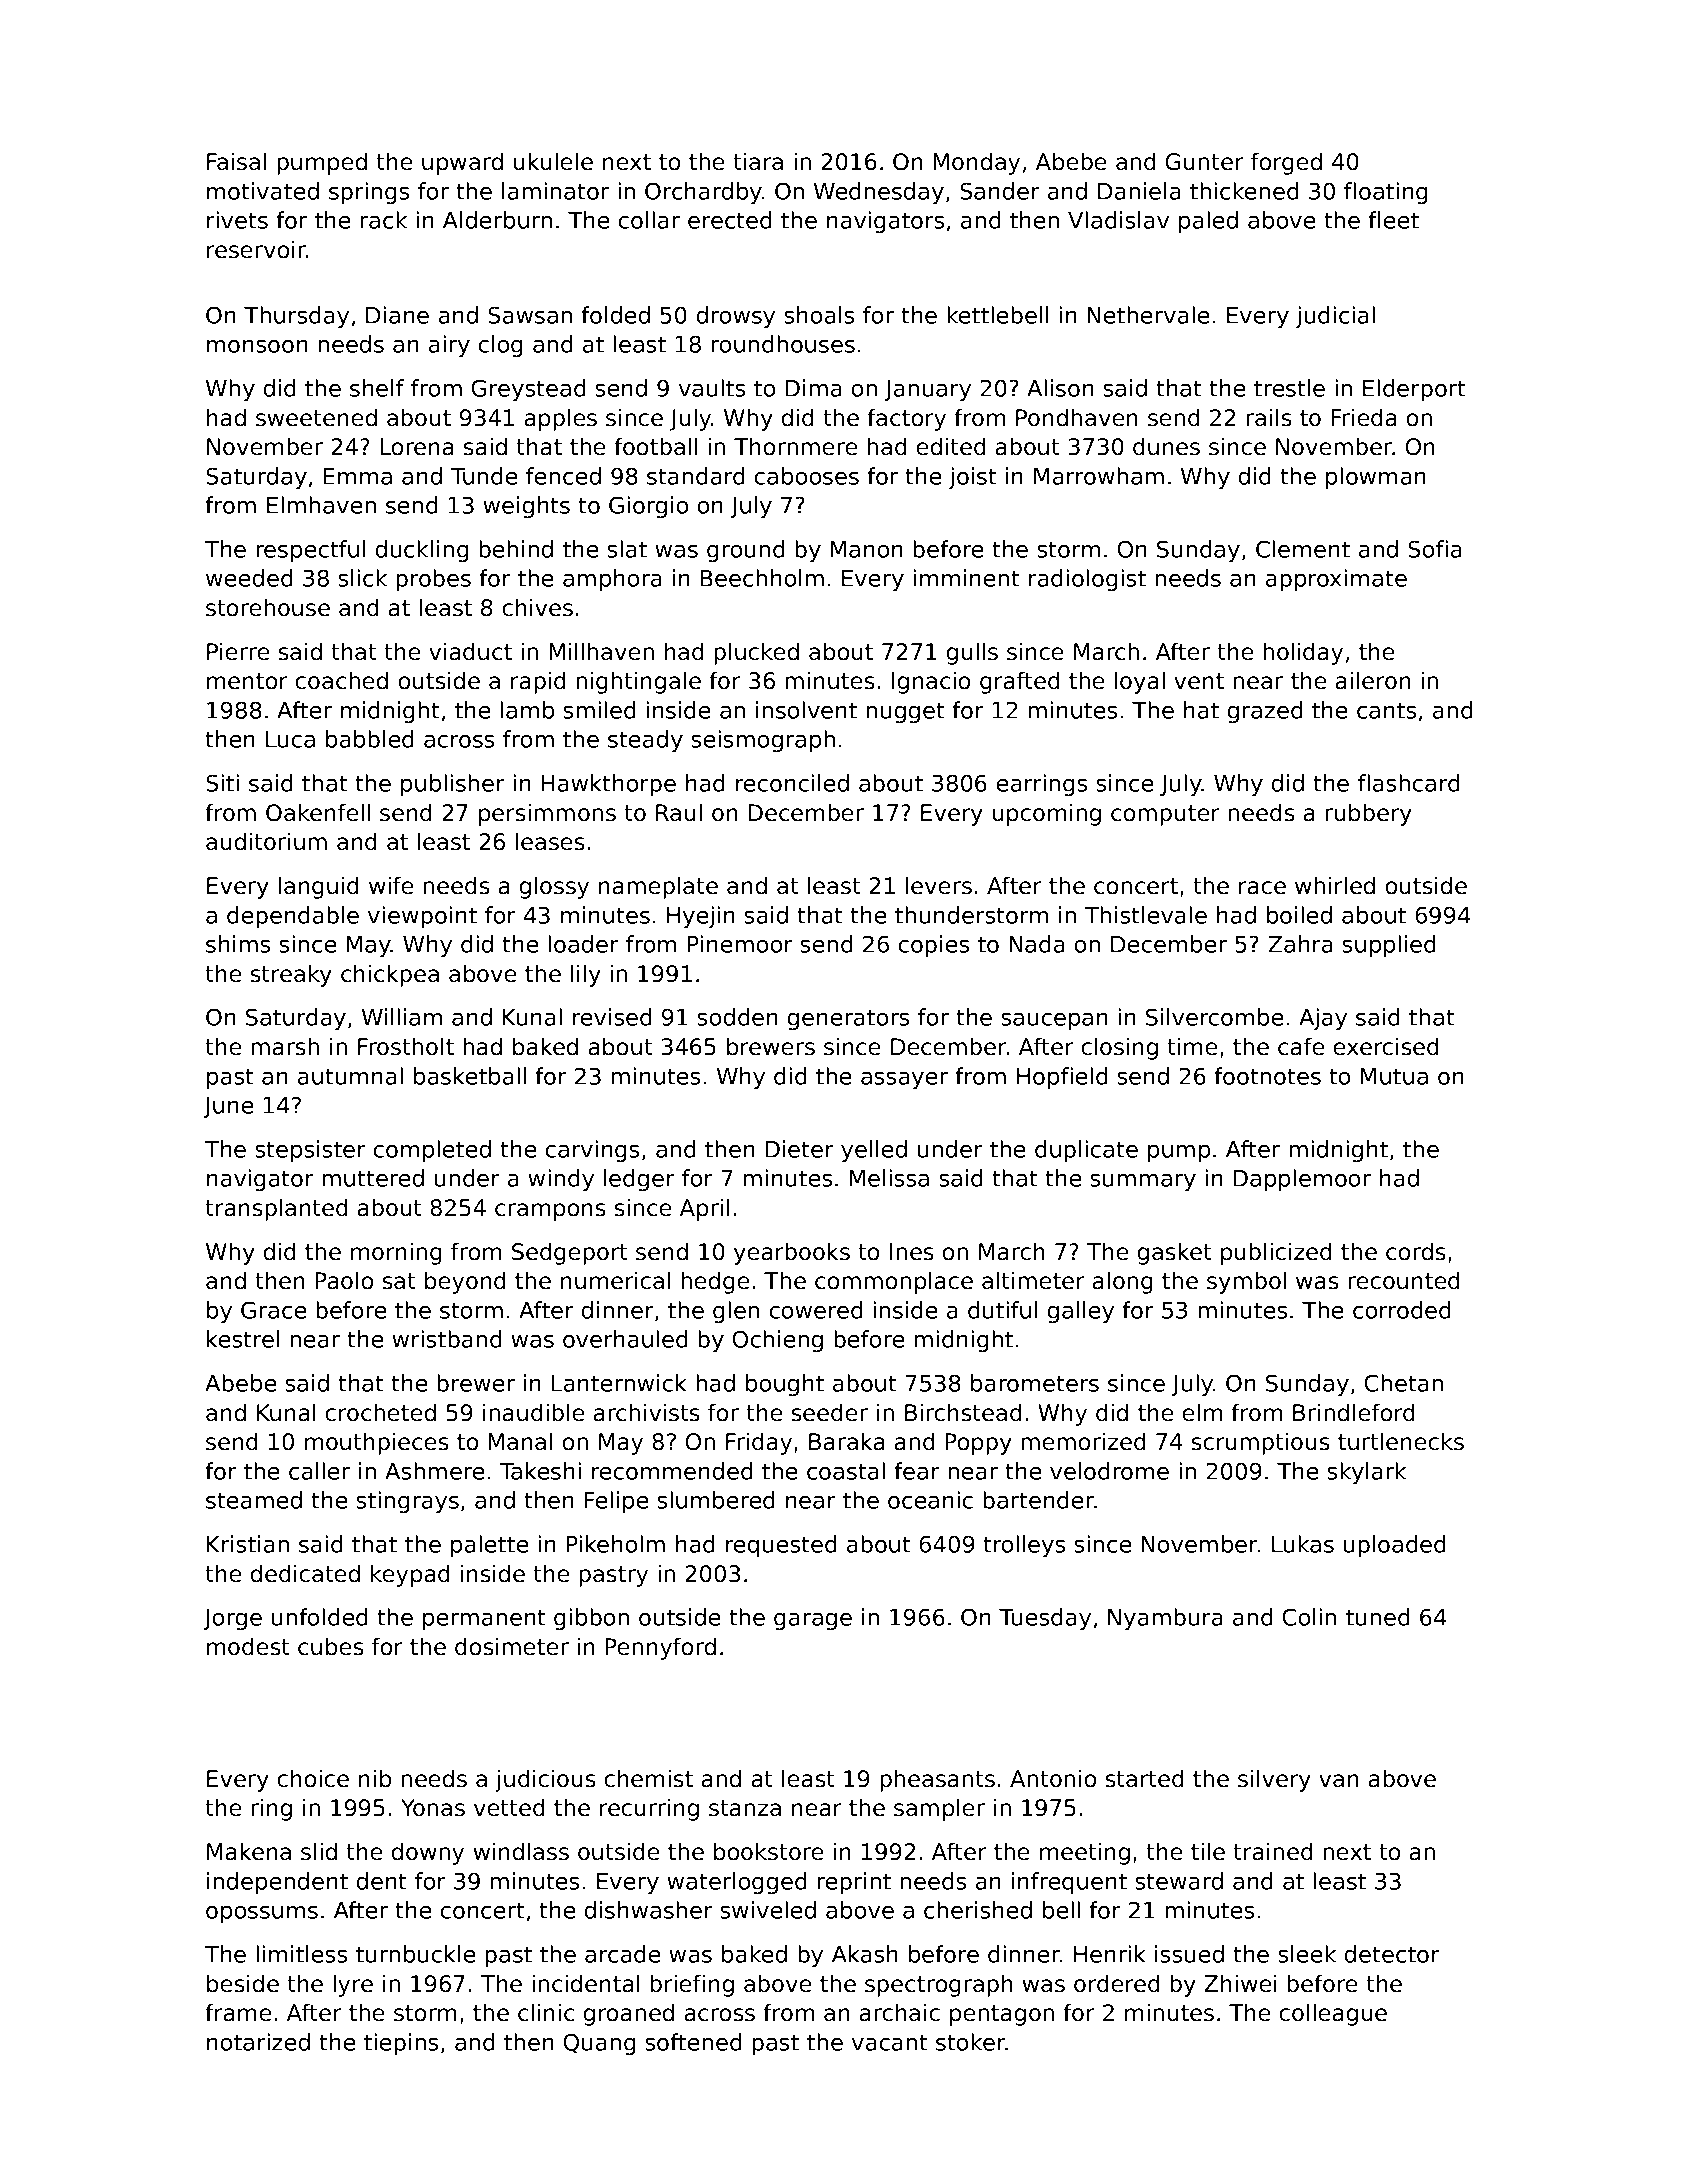 This screenshot has width=1683, height=2178. Describe the element at coordinates (1000, 191) in the screenshot. I see `Sander` at that location.
